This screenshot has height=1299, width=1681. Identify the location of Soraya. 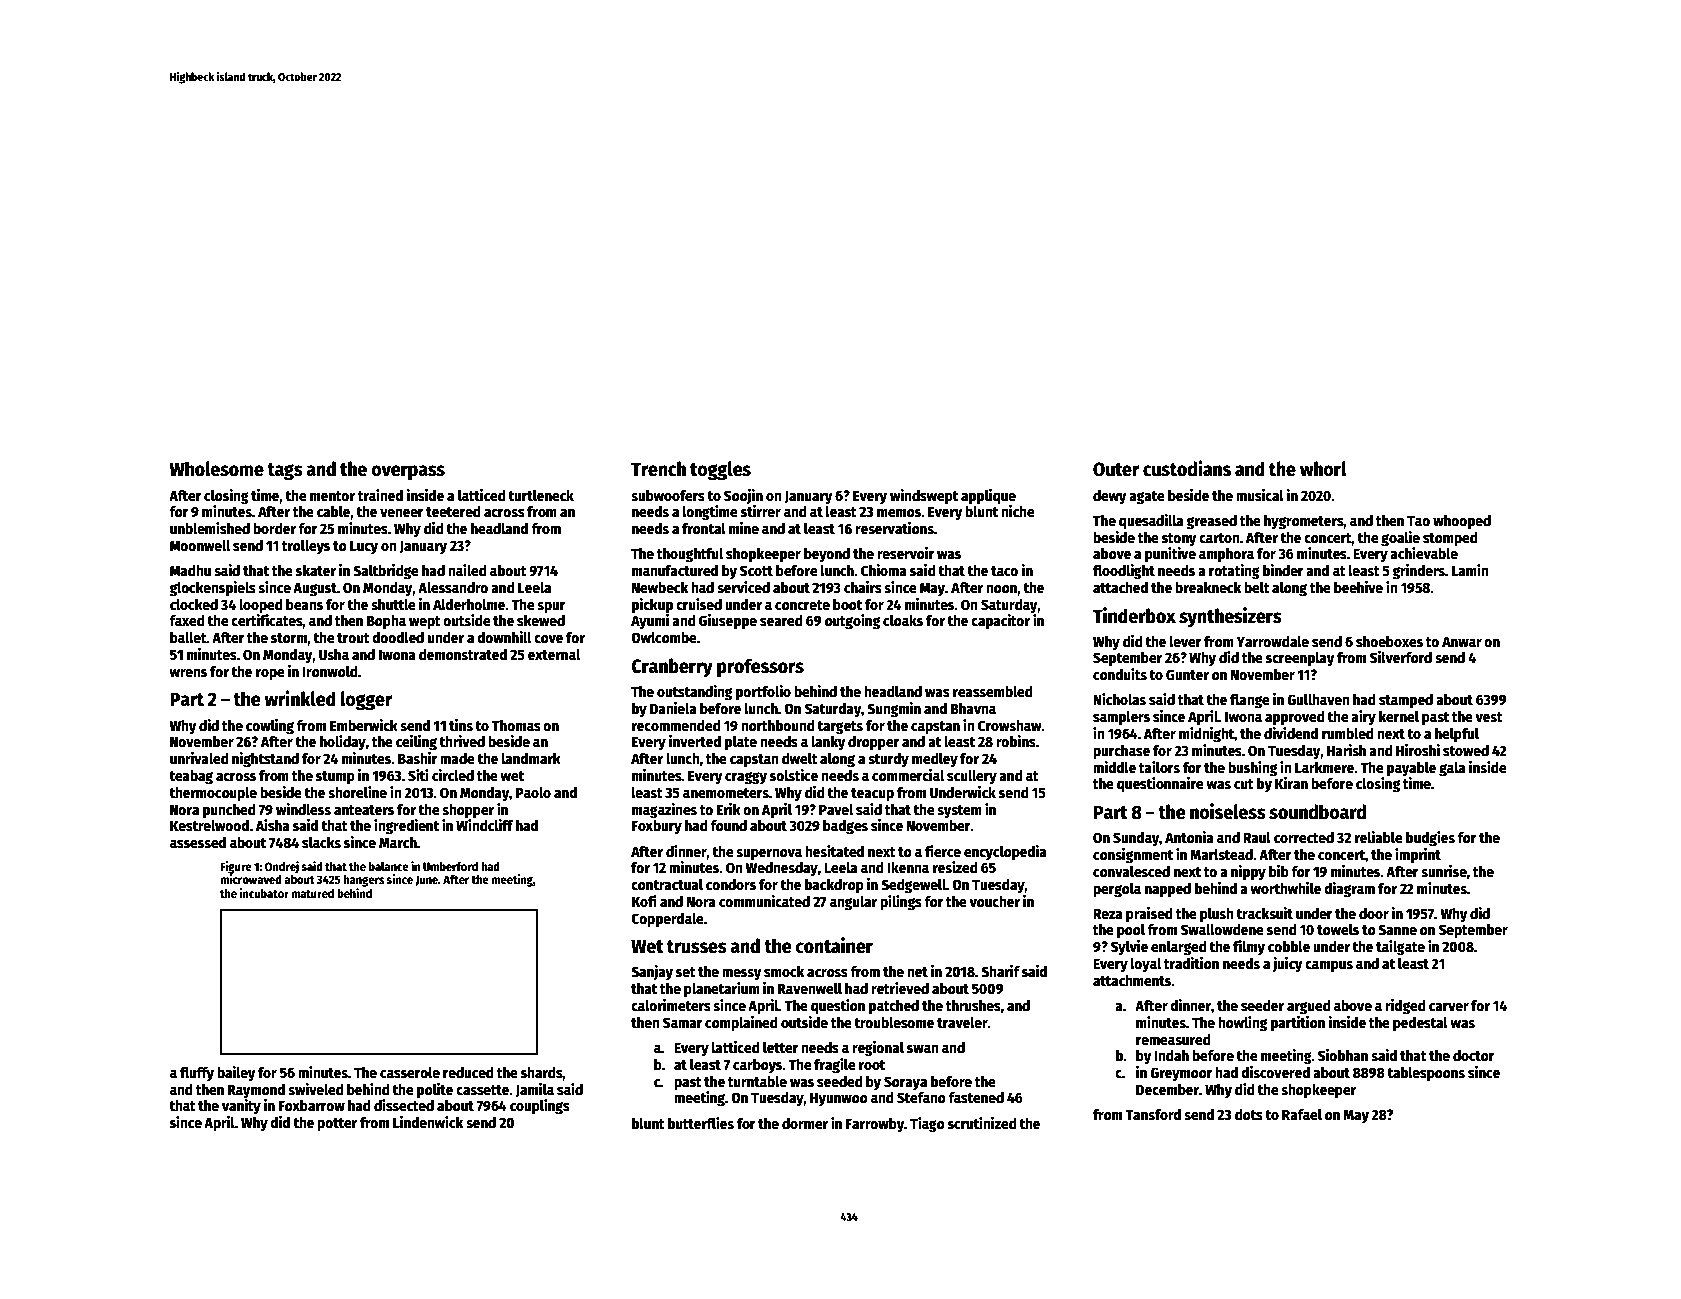
(905, 1083).
